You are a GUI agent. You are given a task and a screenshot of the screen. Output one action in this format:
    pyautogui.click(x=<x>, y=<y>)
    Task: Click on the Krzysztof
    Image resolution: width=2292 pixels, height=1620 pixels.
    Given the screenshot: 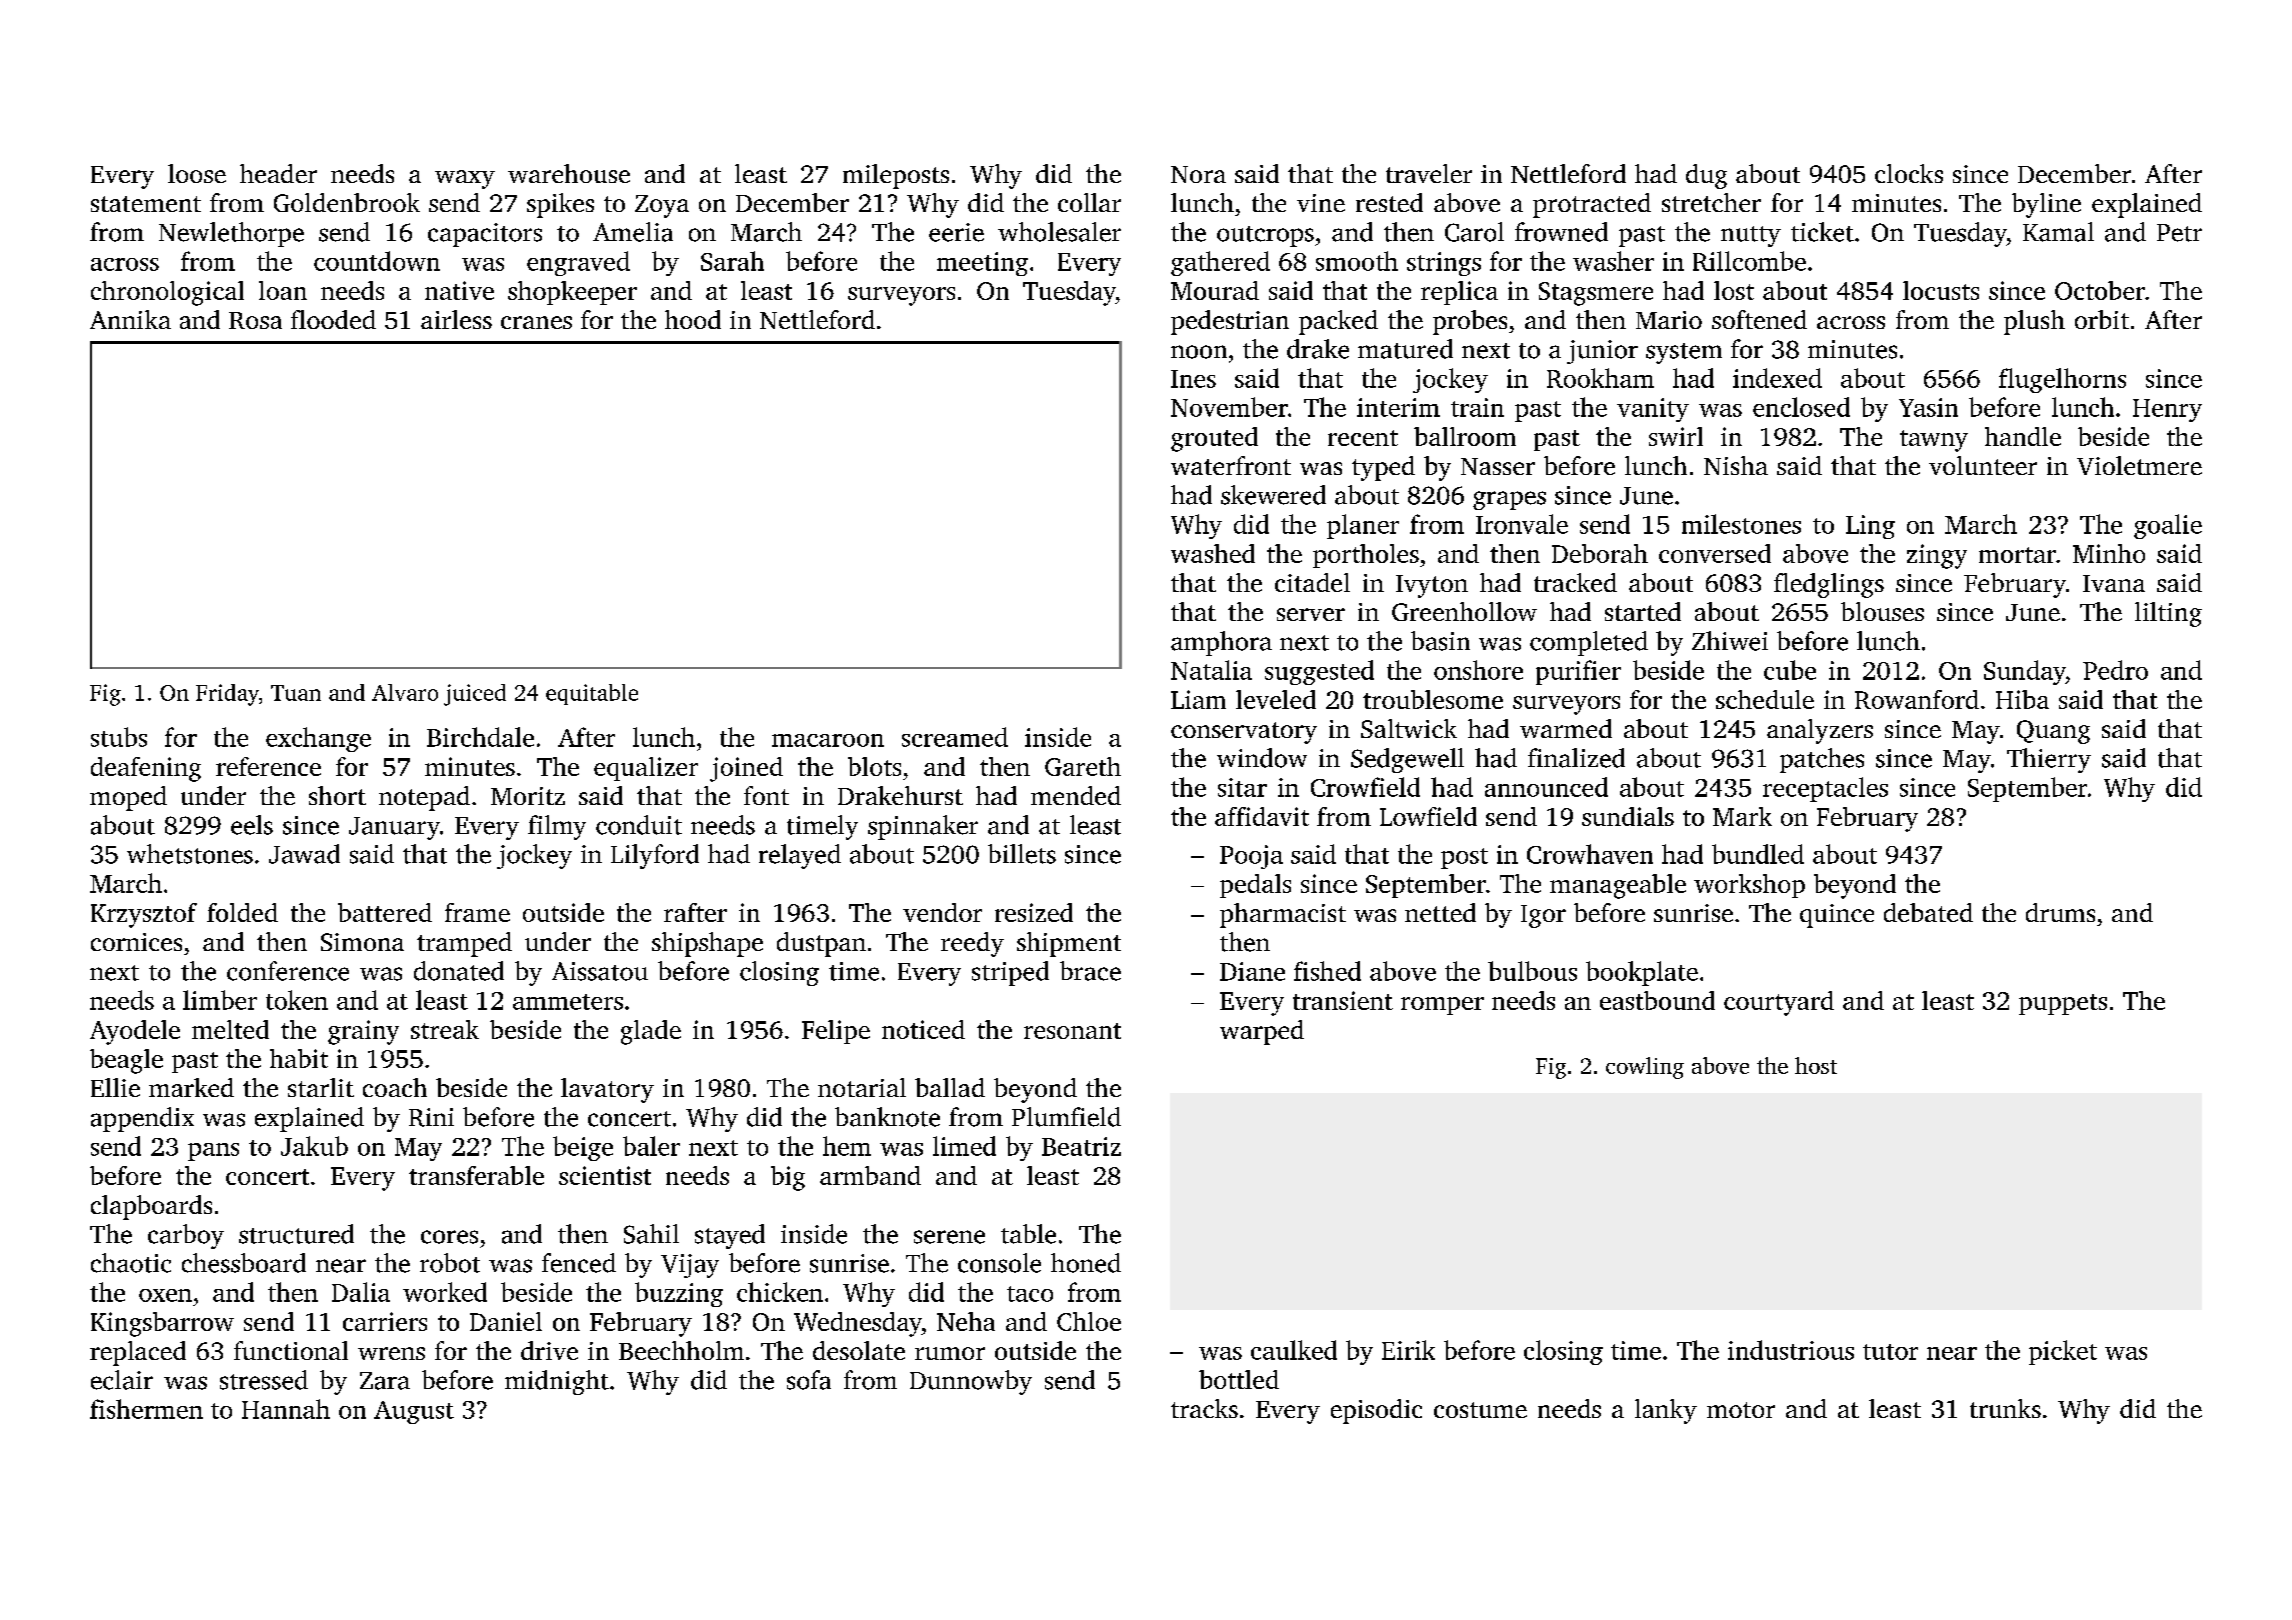 What is the action you would take?
    pyautogui.click(x=144, y=915)
